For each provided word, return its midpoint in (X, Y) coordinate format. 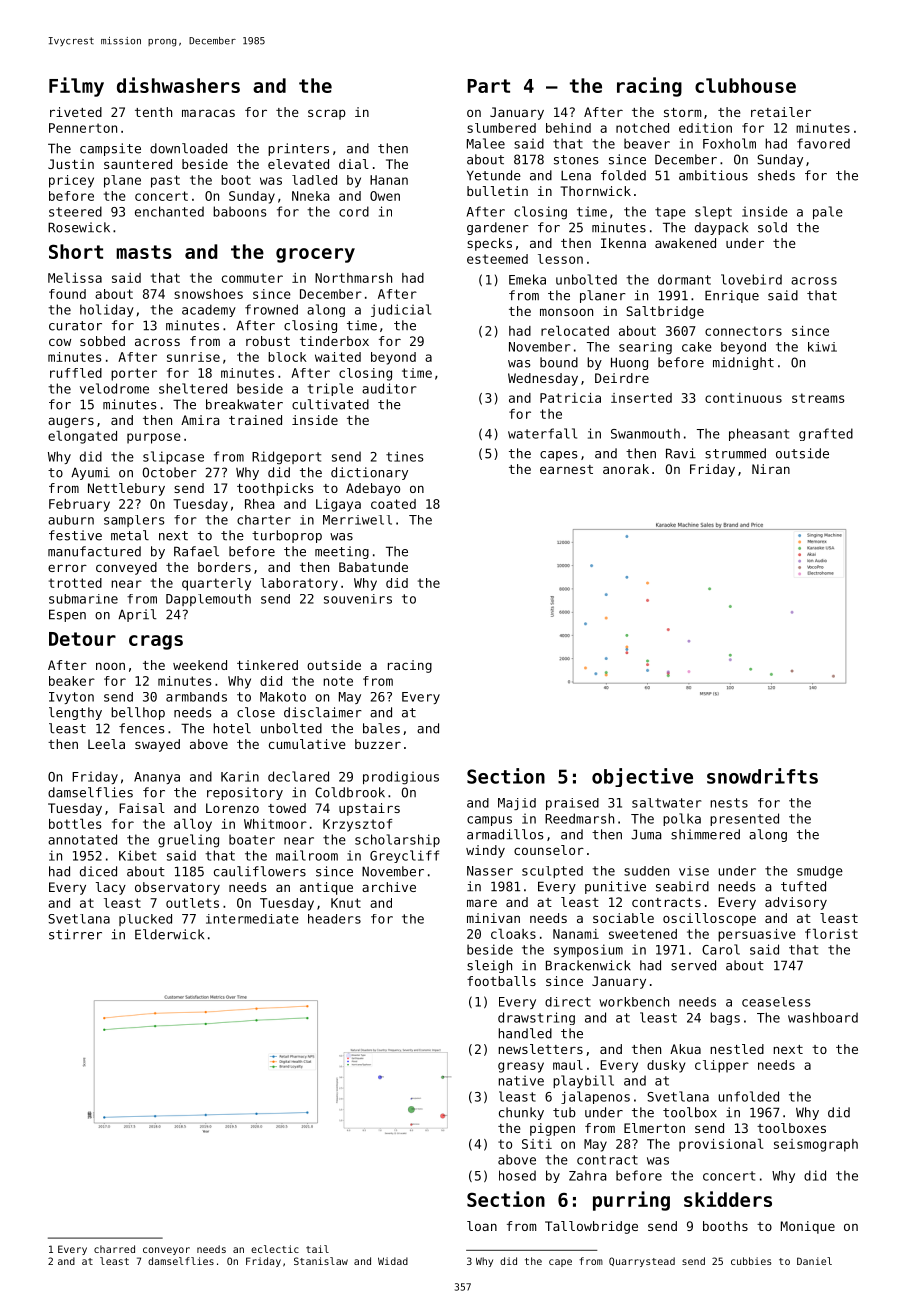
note (338, 681)
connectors (743, 331)
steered (75, 211)
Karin (240, 776)
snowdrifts (762, 776)
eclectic (275, 1249)
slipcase (173, 457)
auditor (389, 388)
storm (682, 112)
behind (568, 128)
